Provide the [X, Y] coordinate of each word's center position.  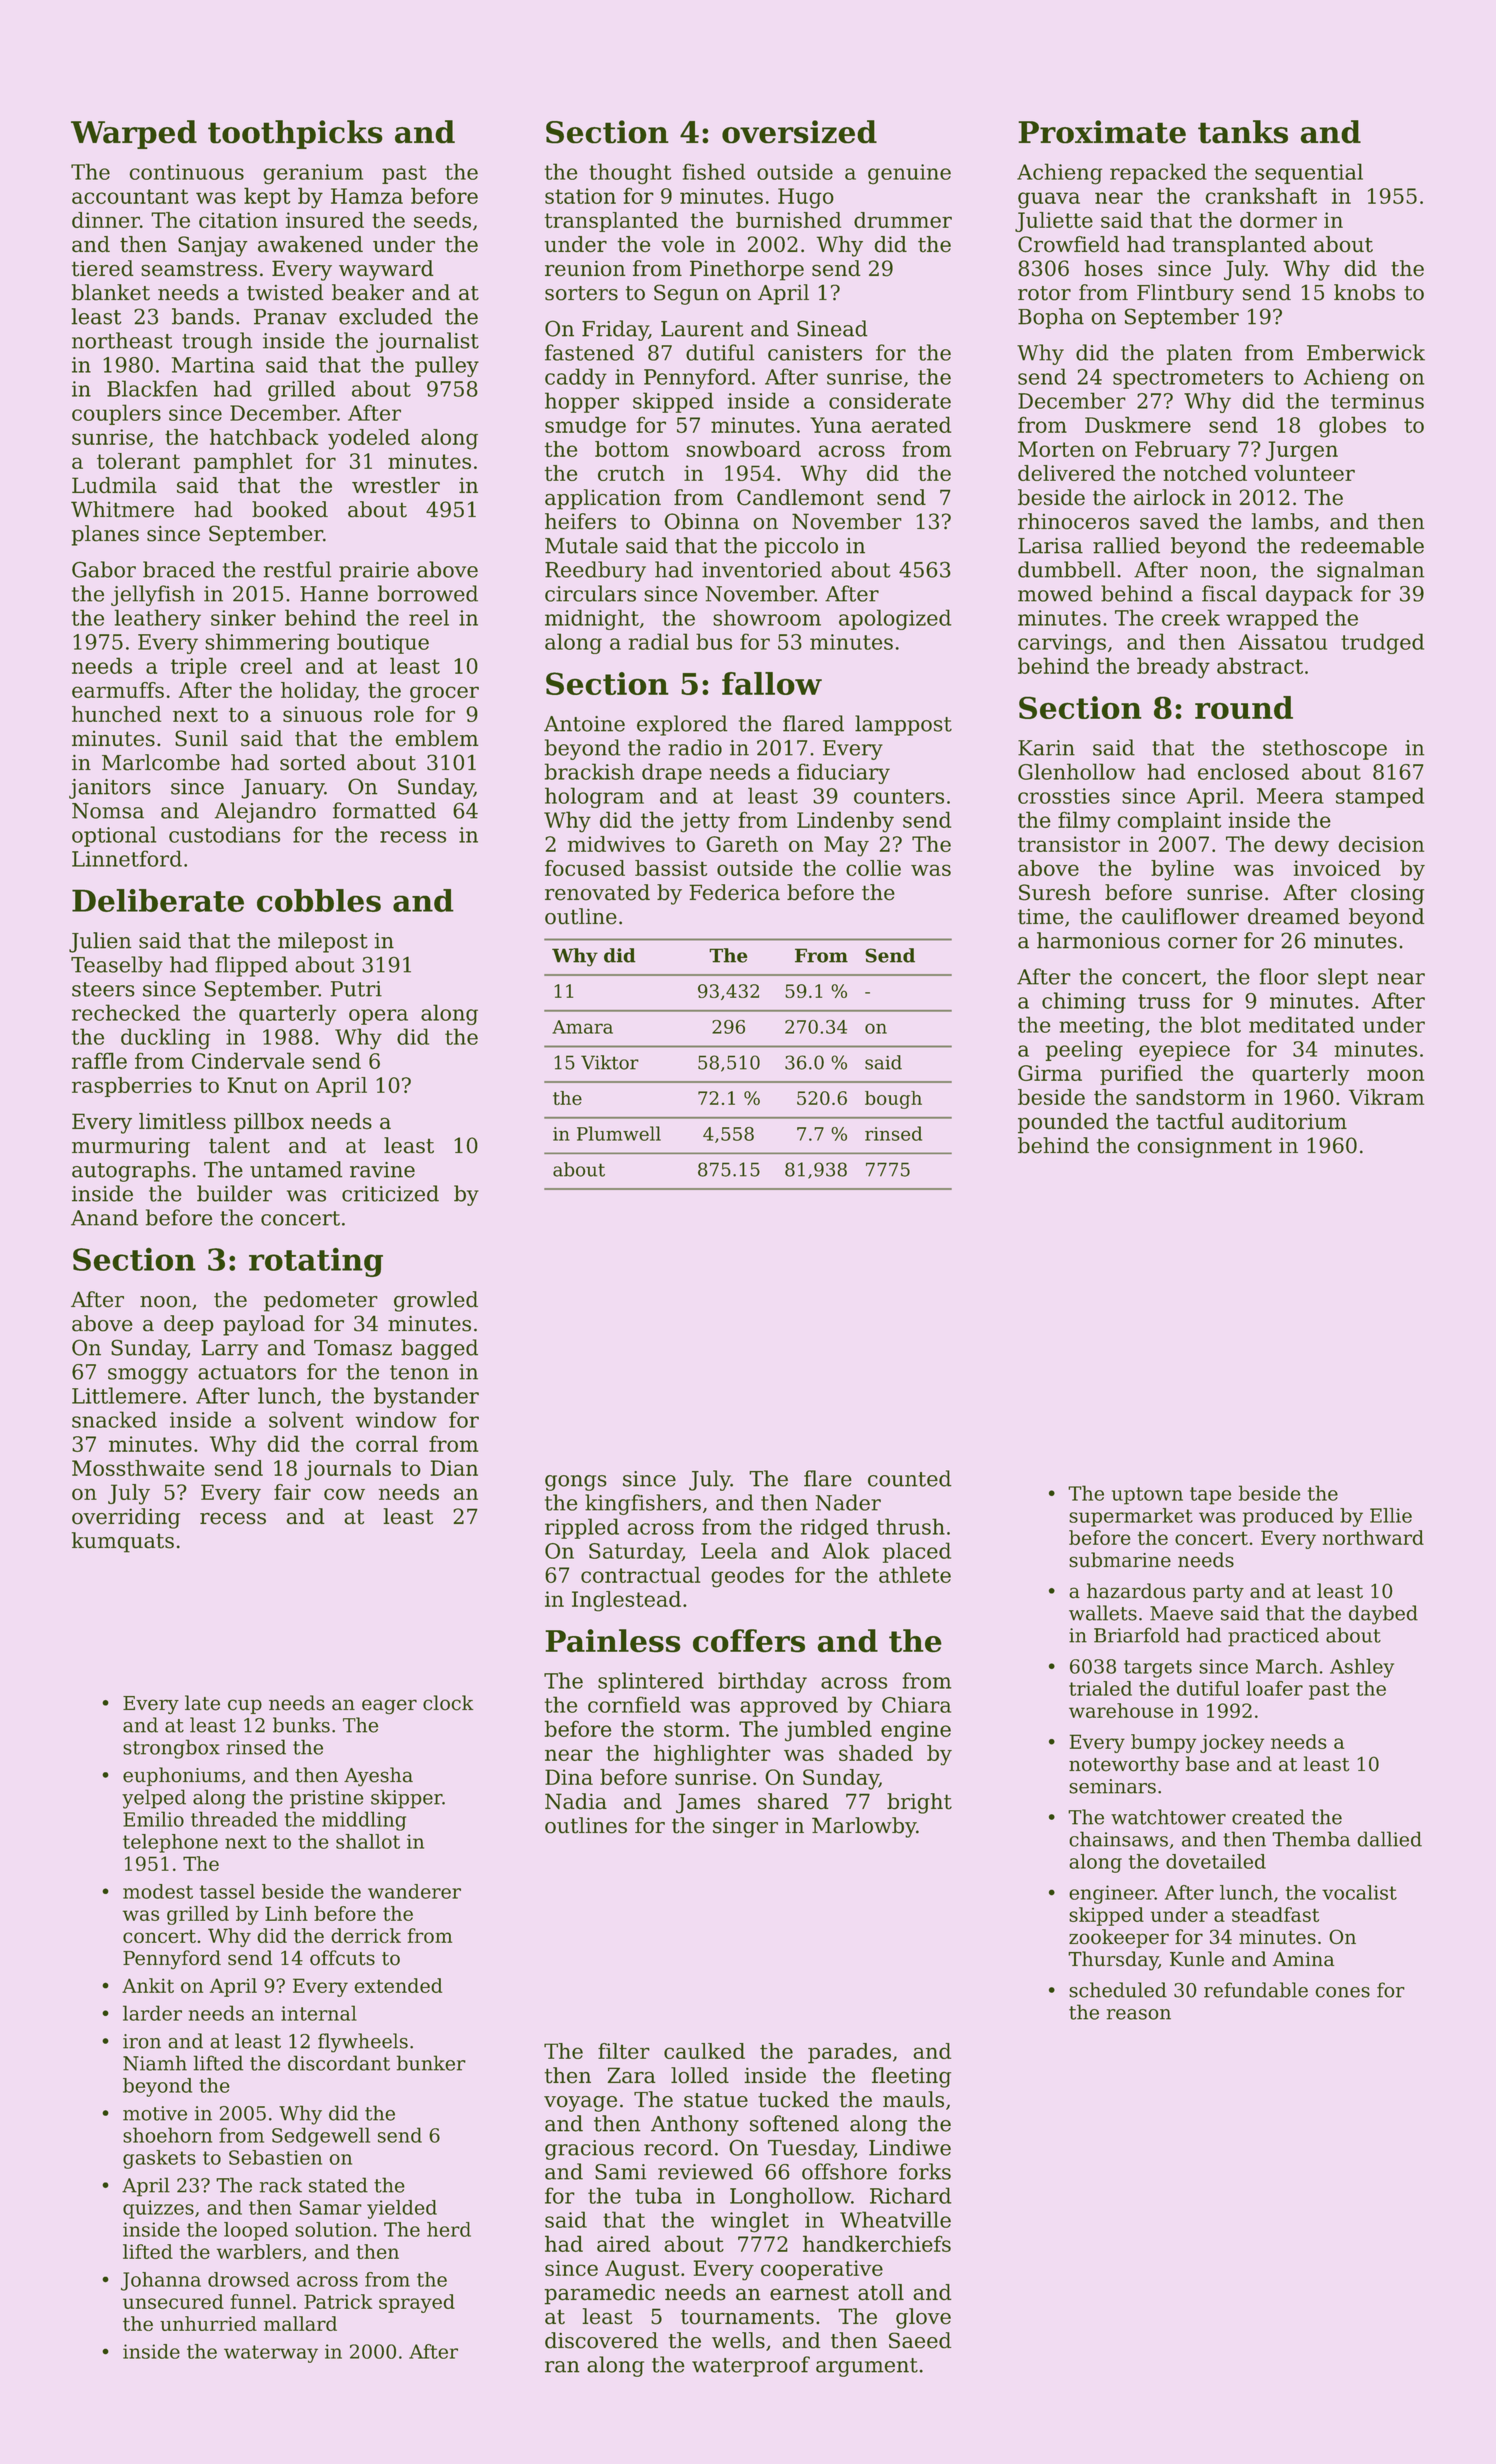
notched [1205, 473]
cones [1343, 1992]
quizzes [158, 2209]
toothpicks [295, 134]
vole [682, 244]
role [394, 714]
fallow [772, 683]
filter [624, 2051]
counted [910, 1478]
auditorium [1289, 1121]
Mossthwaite [138, 1468]
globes [1352, 427]
